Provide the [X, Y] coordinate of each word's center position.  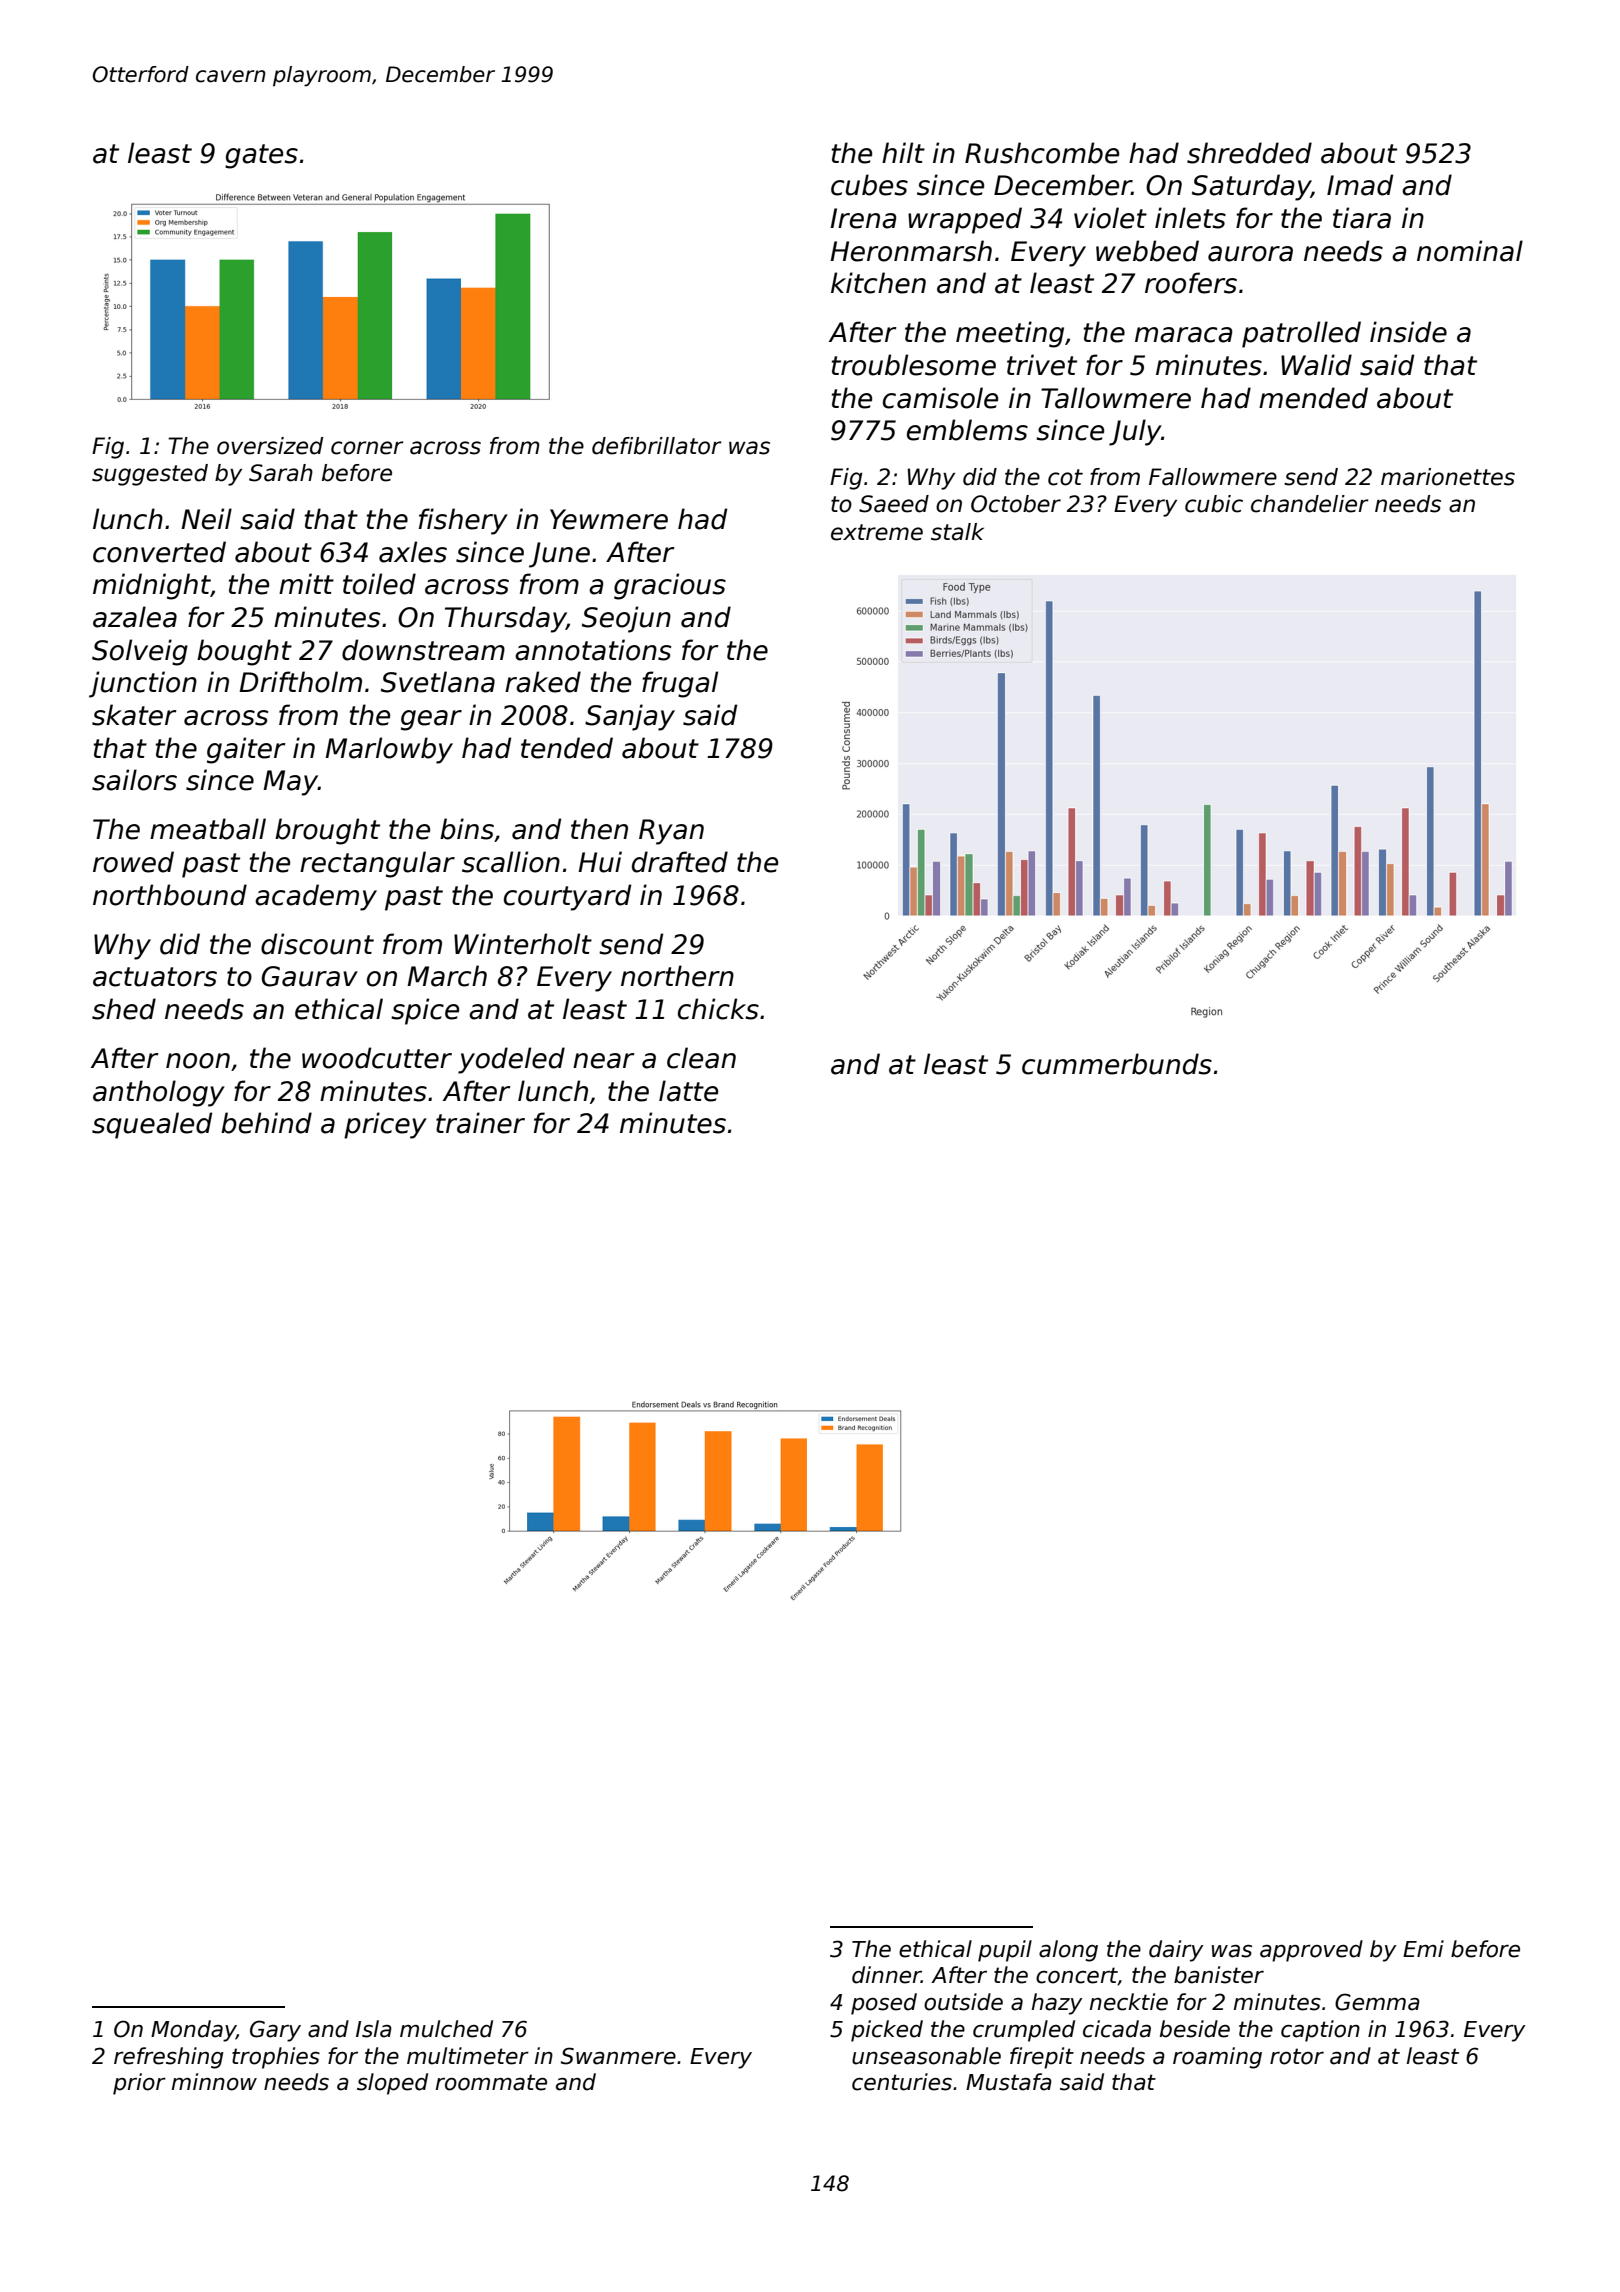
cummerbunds [1117, 1064]
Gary [275, 2031]
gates [261, 156]
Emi [1423, 1948]
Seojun [626, 619]
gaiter [246, 750]
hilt [903, 152]
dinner [886, 1975]
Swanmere [618, 2056]
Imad [1360, 185]
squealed [152, 1125]
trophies [276, 2058]
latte [688, 1091]
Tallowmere [1116, 398]
